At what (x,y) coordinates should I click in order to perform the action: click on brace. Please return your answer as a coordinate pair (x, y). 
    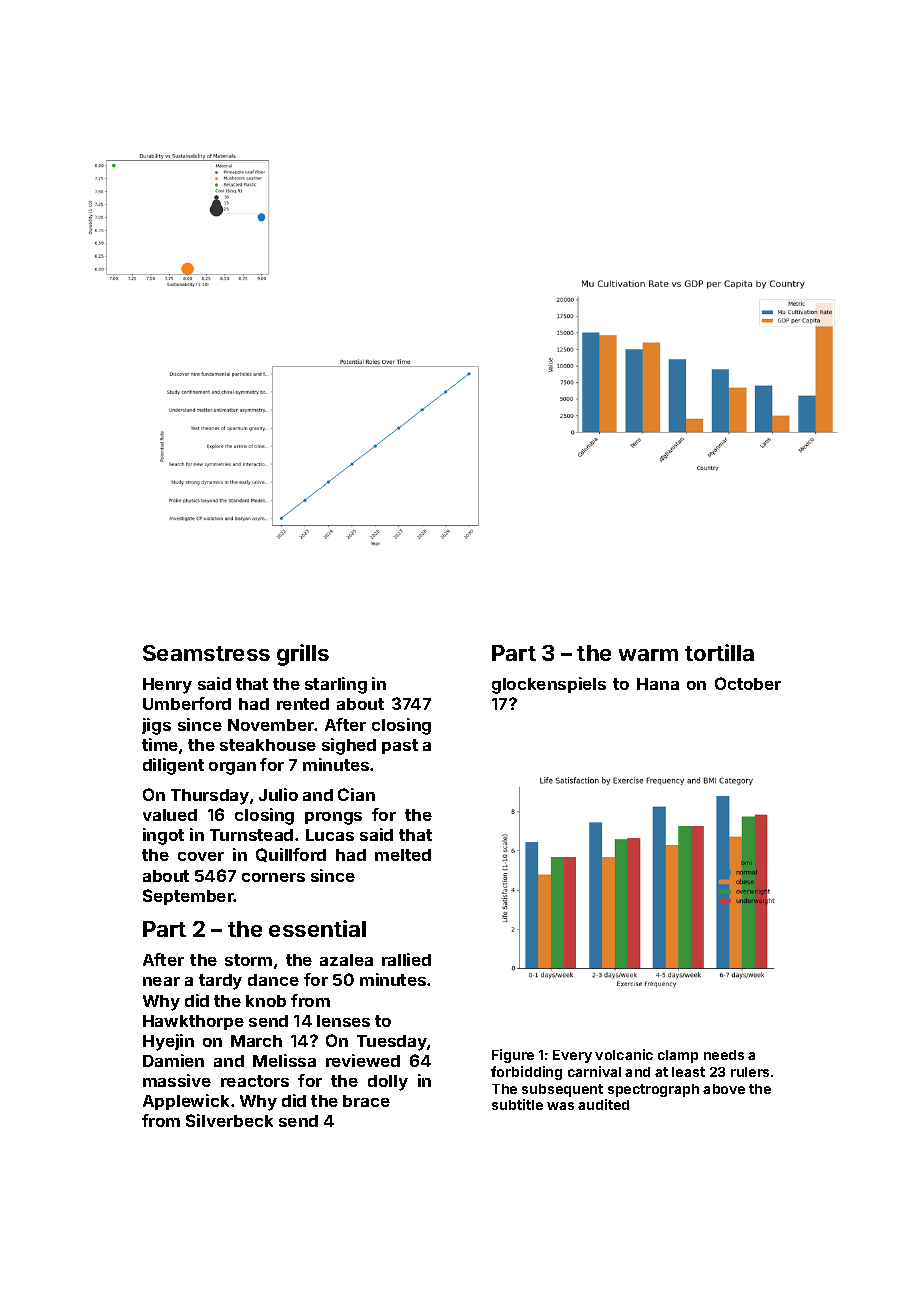
    Looking at the image, I should click on (366, 1101).
